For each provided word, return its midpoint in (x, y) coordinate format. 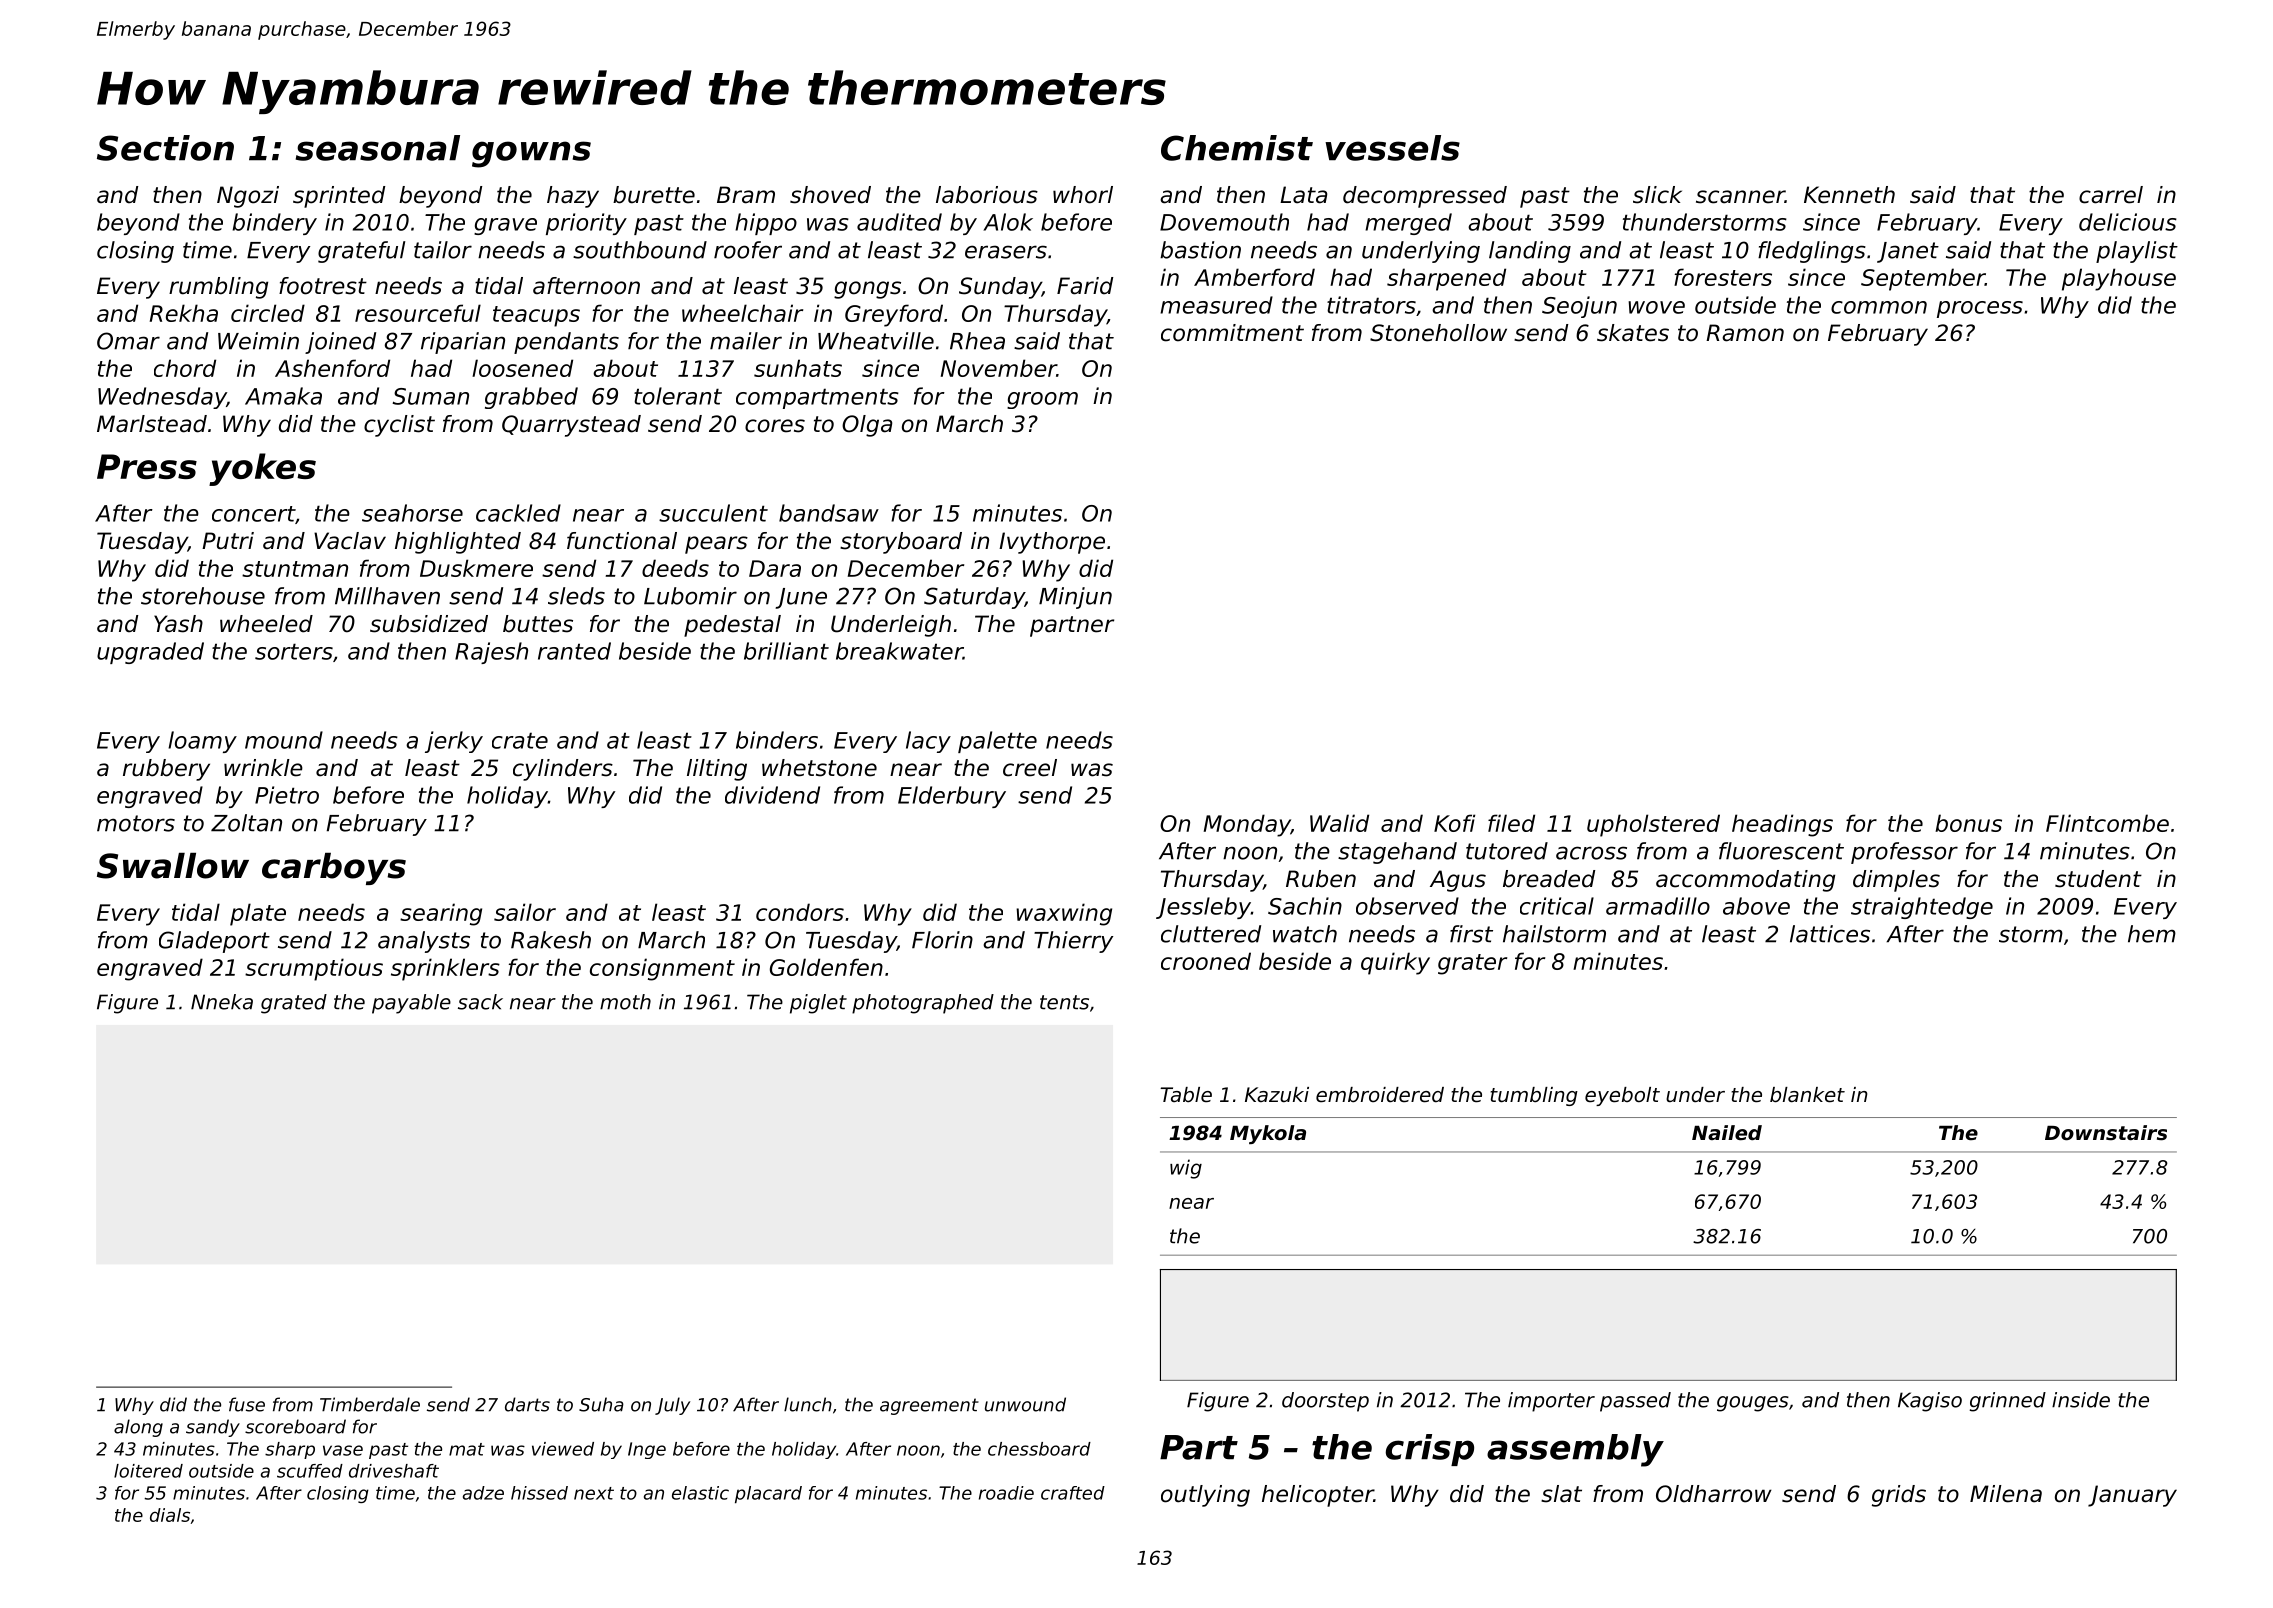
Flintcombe (2107, 823)
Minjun (1075, 598)
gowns (531, 154)
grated (294, 1004)
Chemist (1237, 148)
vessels (1392, 148)
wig (1186, 1169)
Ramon (1745, 333)
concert (253, 514)
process (1980, 309)
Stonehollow (1438, 333)
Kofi (1454, 823)
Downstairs (2106, 1133)
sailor (525, 912)
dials (170, 1515)
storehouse (203, 596)
